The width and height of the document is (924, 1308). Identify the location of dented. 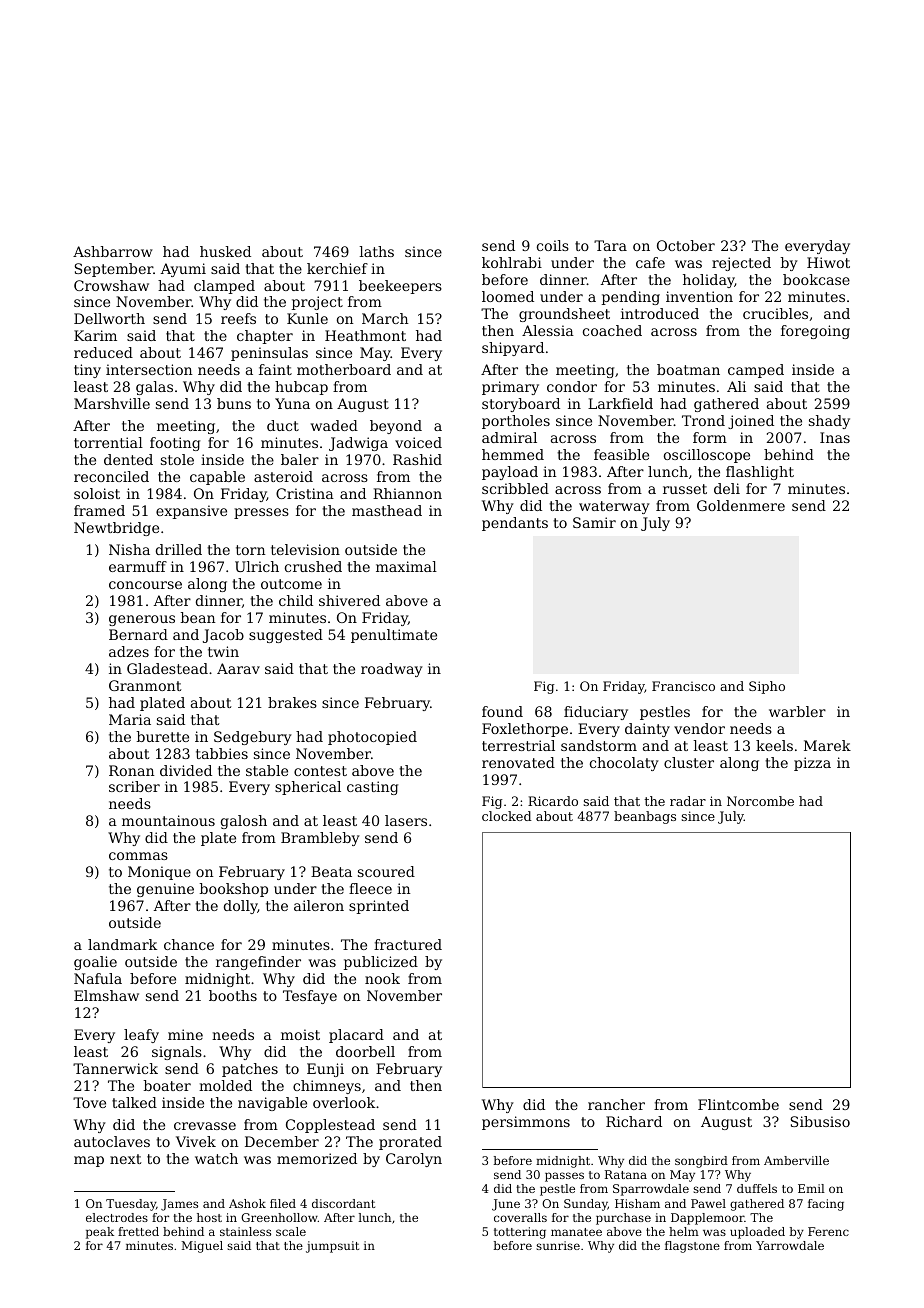
(128, 459).
